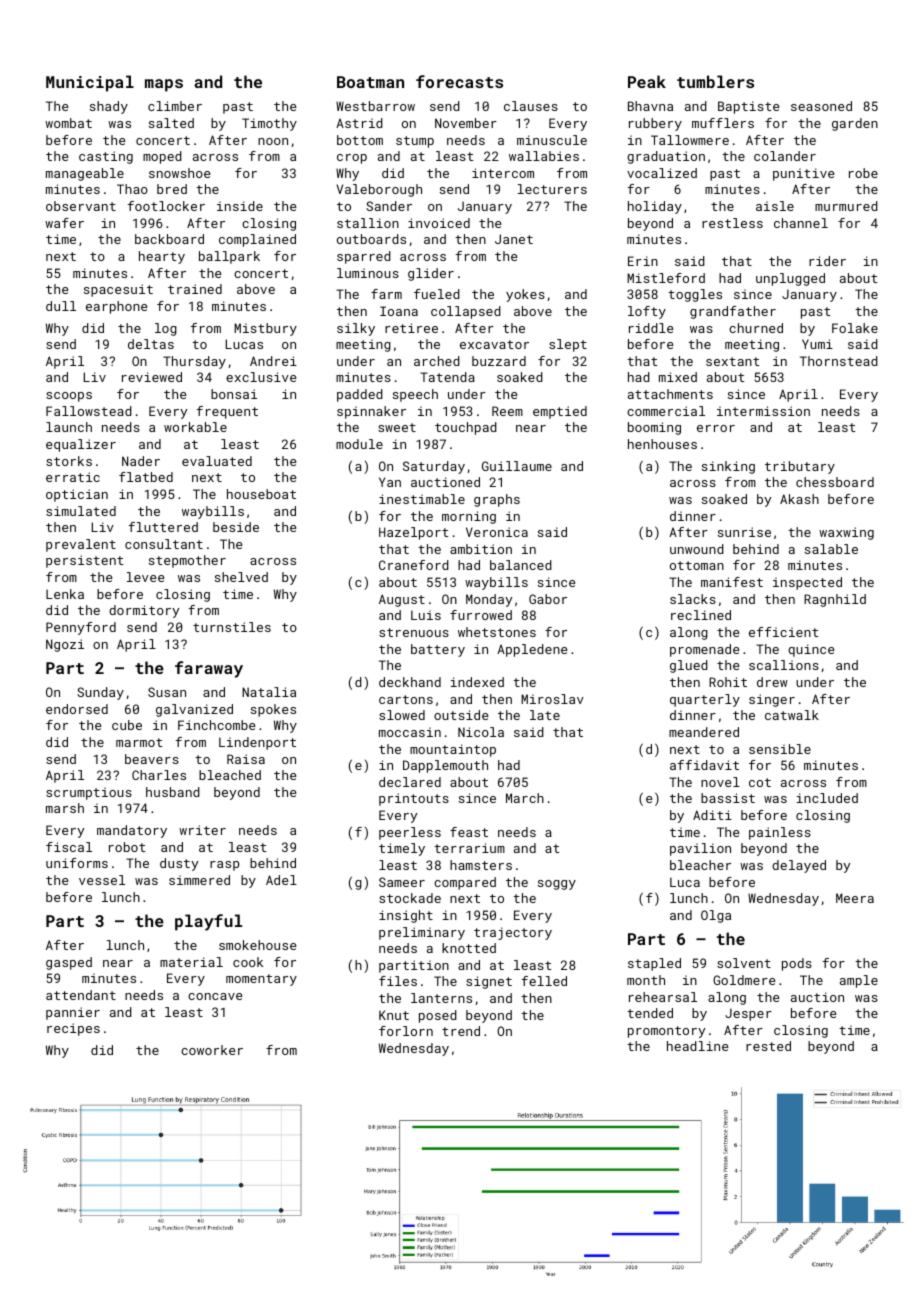 This document has width=924, height=1308. I want to click on evaluated, so click(217, 461).
